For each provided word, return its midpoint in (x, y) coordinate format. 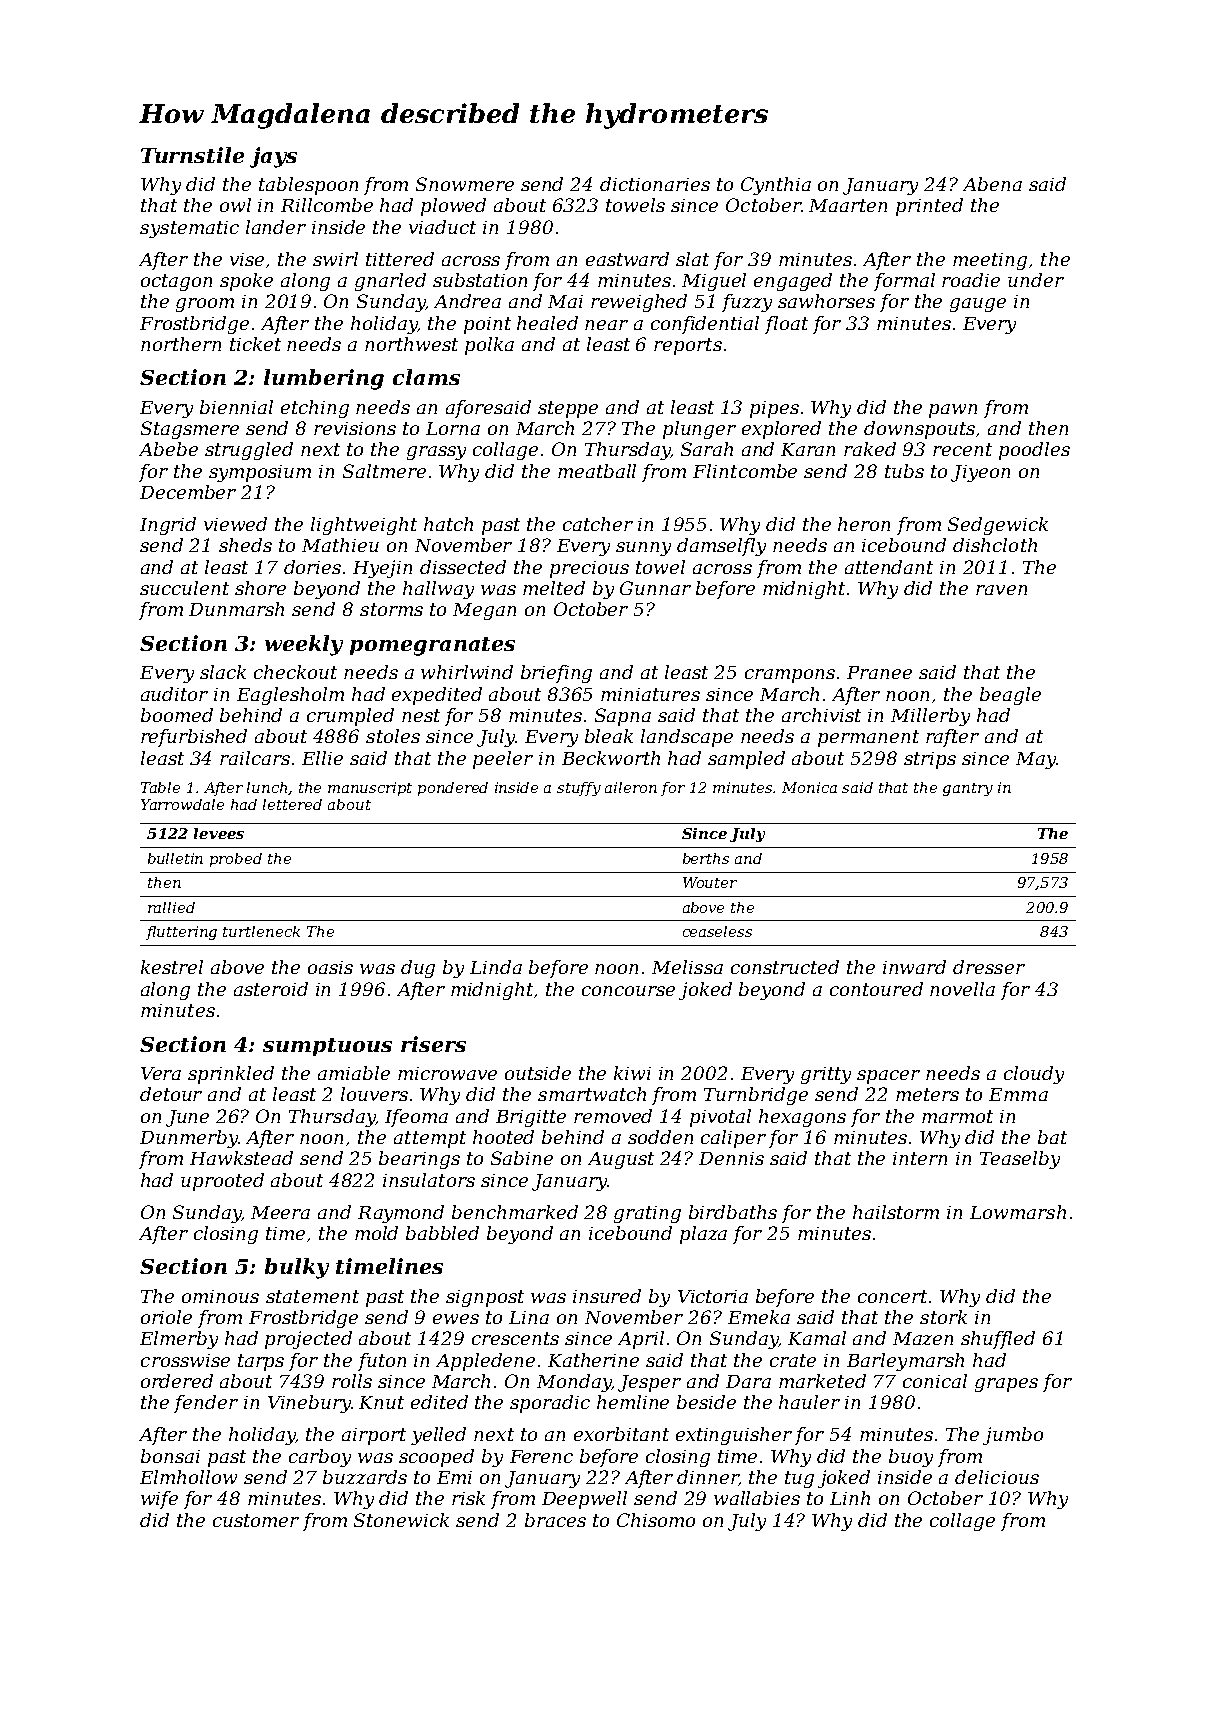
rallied (171, 907)
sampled (746, 760)
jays (273, 157)
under (1036, 280)
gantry (968, 789)
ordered (177, 1381)
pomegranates (432, 646)
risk (468, 1498)
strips (930, 760)
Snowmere (465, 184)
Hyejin (382, 569)
